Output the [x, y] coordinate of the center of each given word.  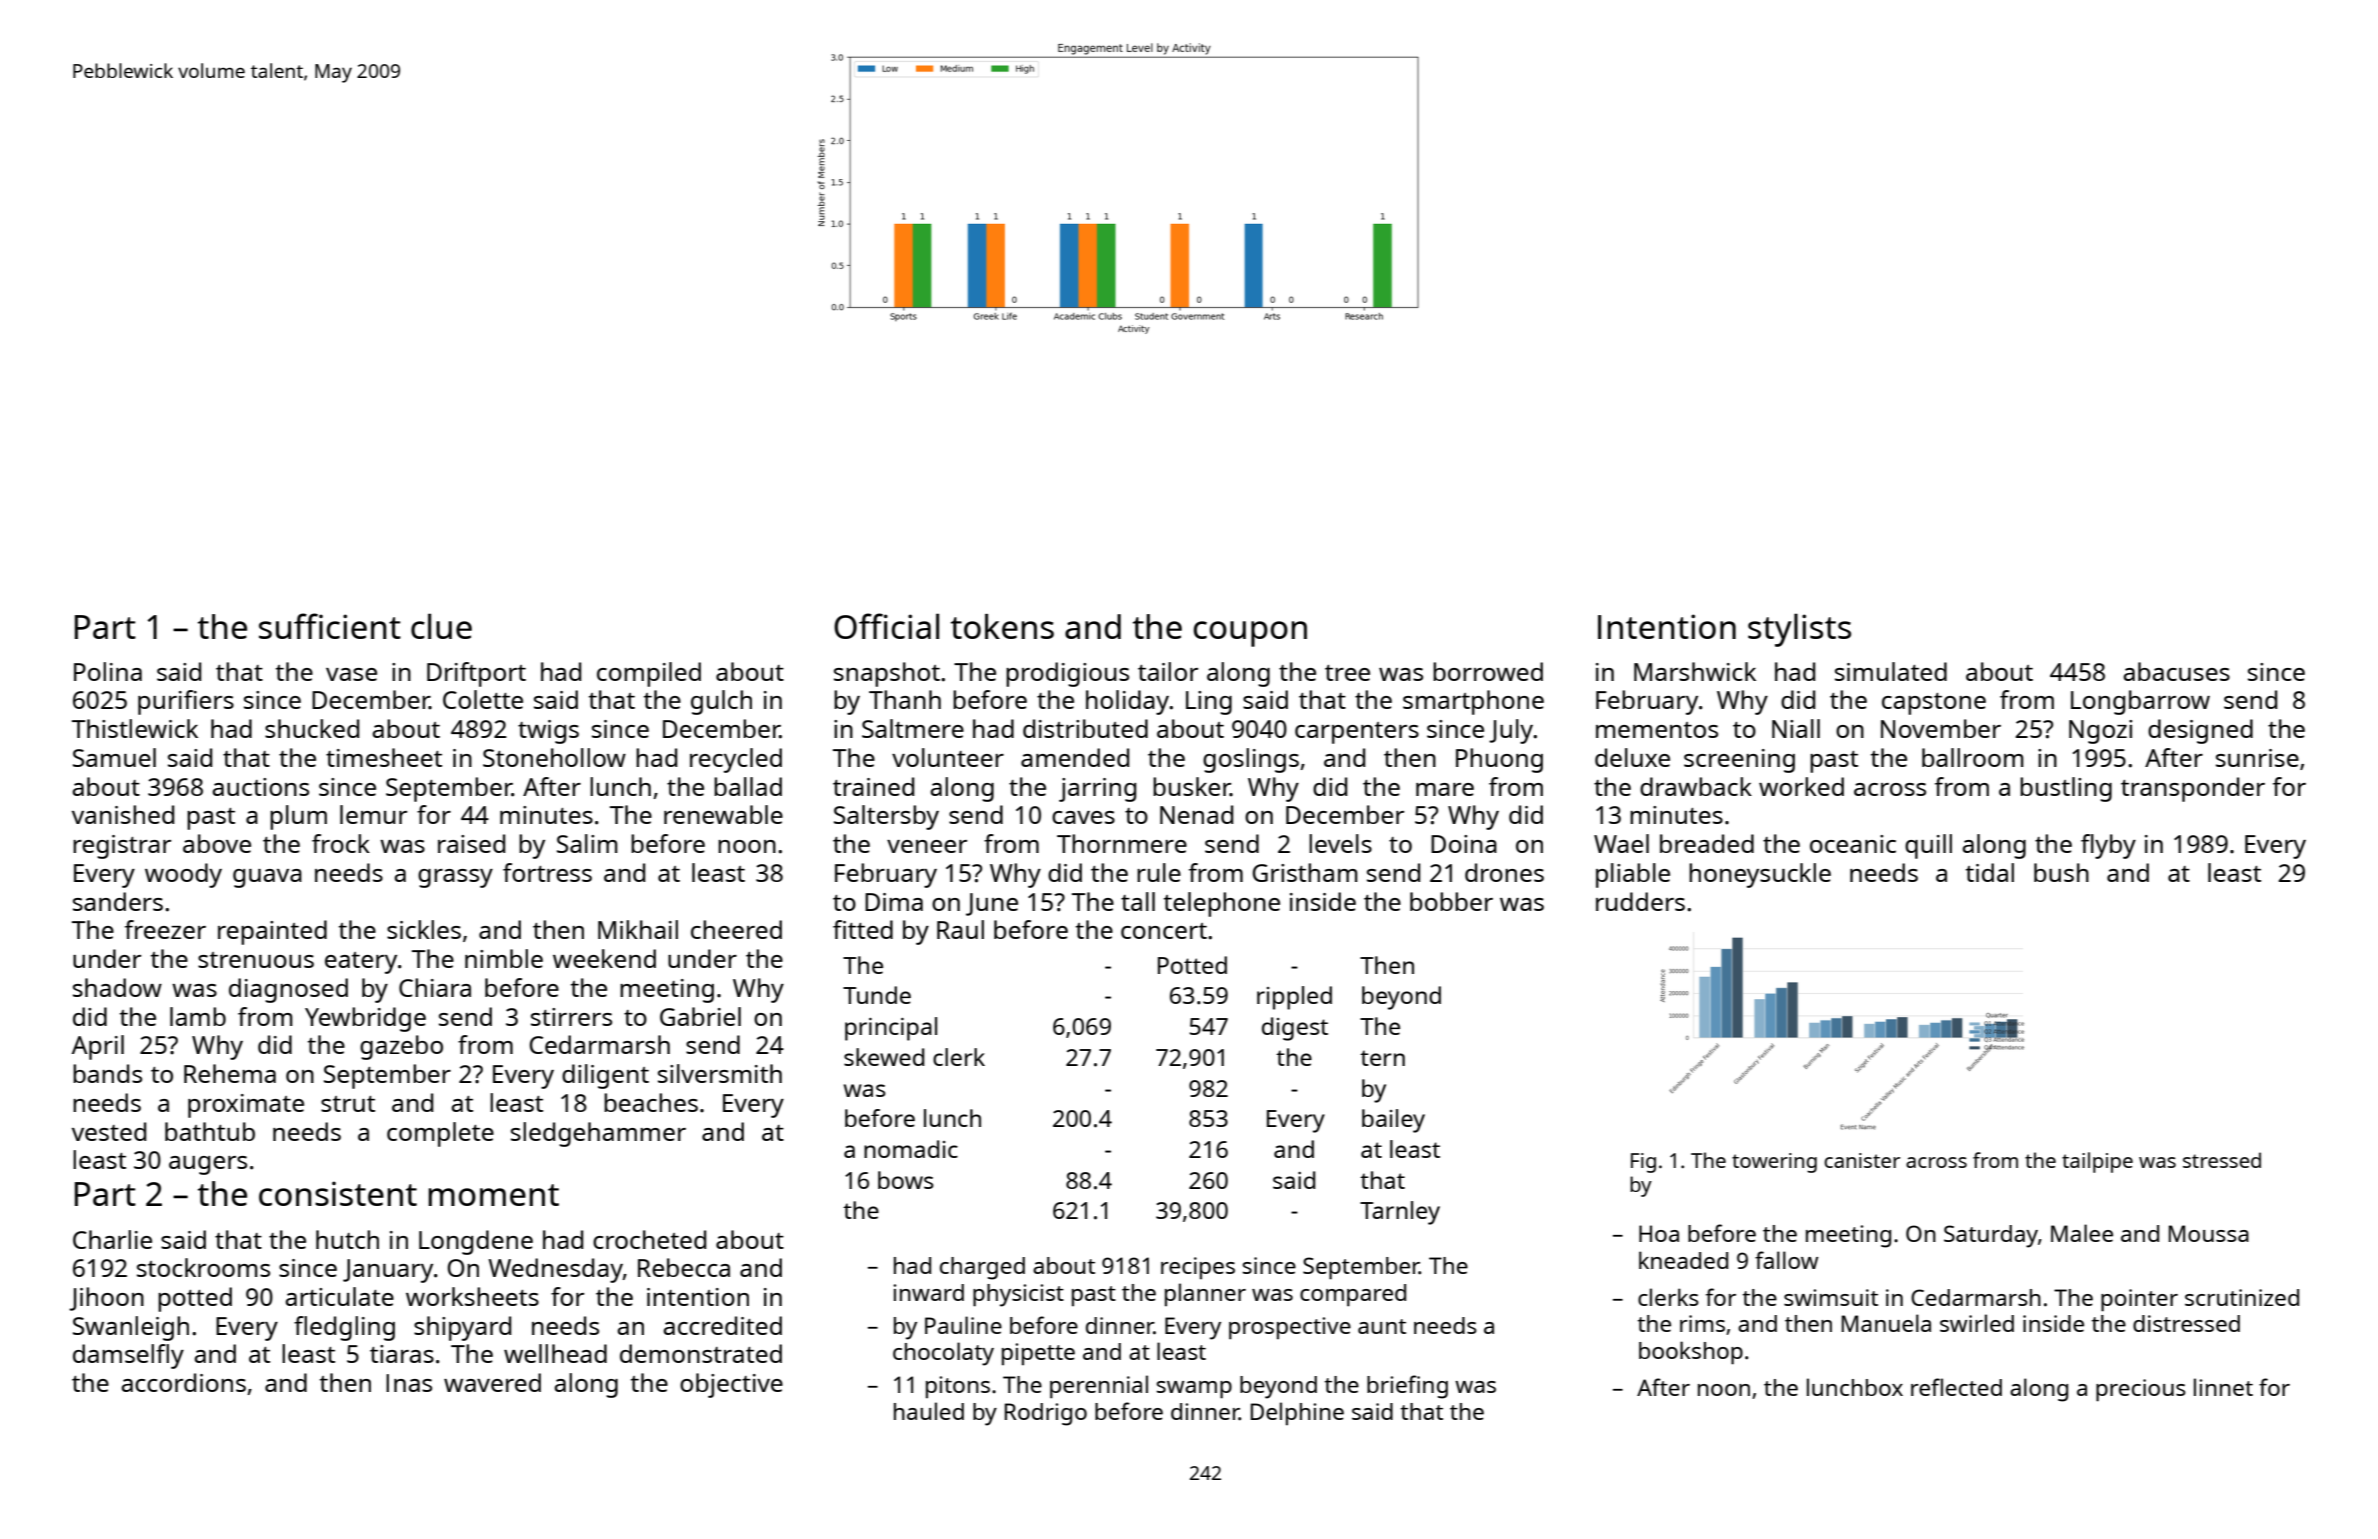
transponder [2193, 789]
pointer [2139, 1300]
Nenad [1196, 814]
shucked [312, 728]
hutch [347, 1239]
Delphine [1297, 1413]
